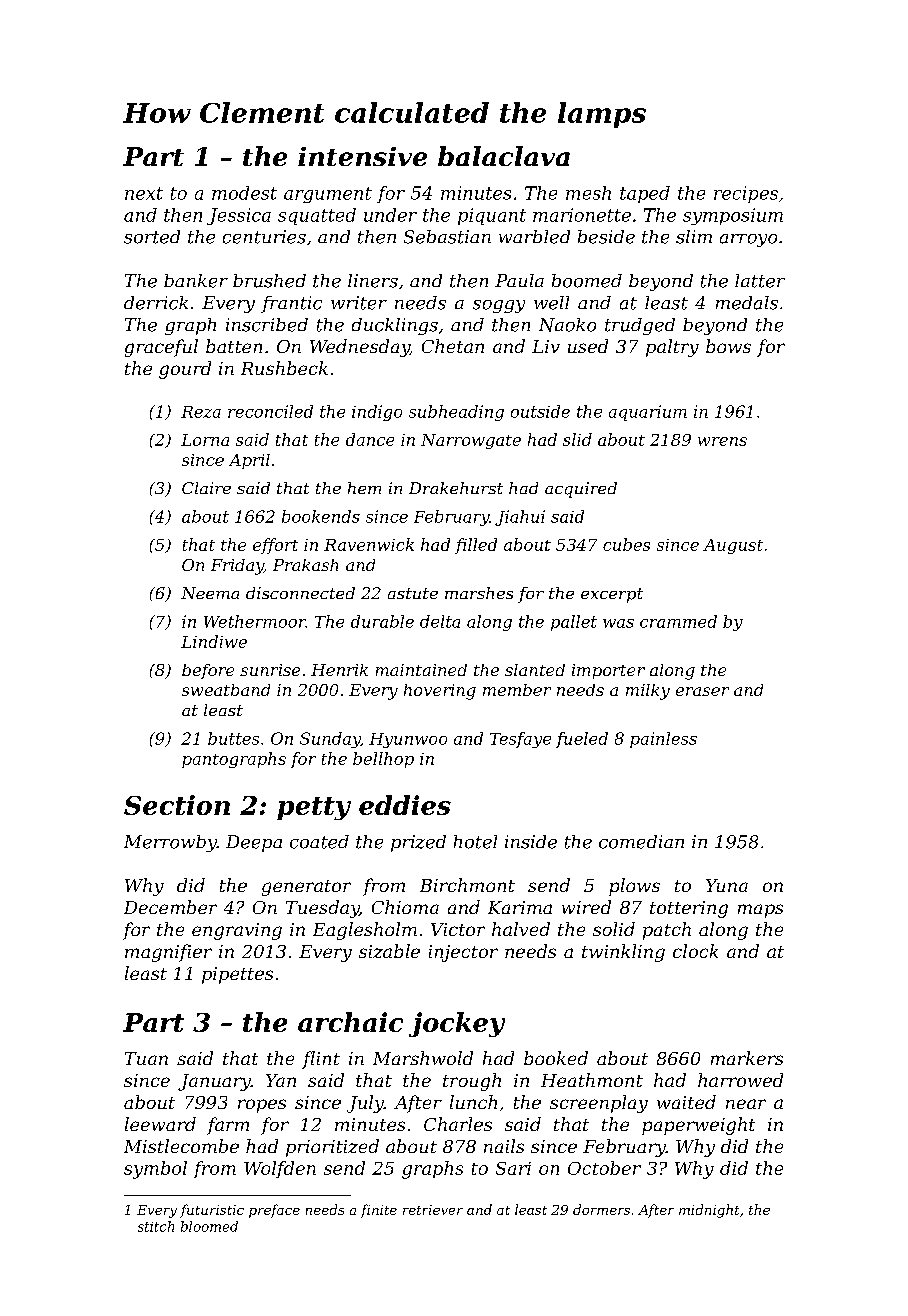 The height and width of the image is (1316, 908). I want to click on booked, so click(556, 1058).
